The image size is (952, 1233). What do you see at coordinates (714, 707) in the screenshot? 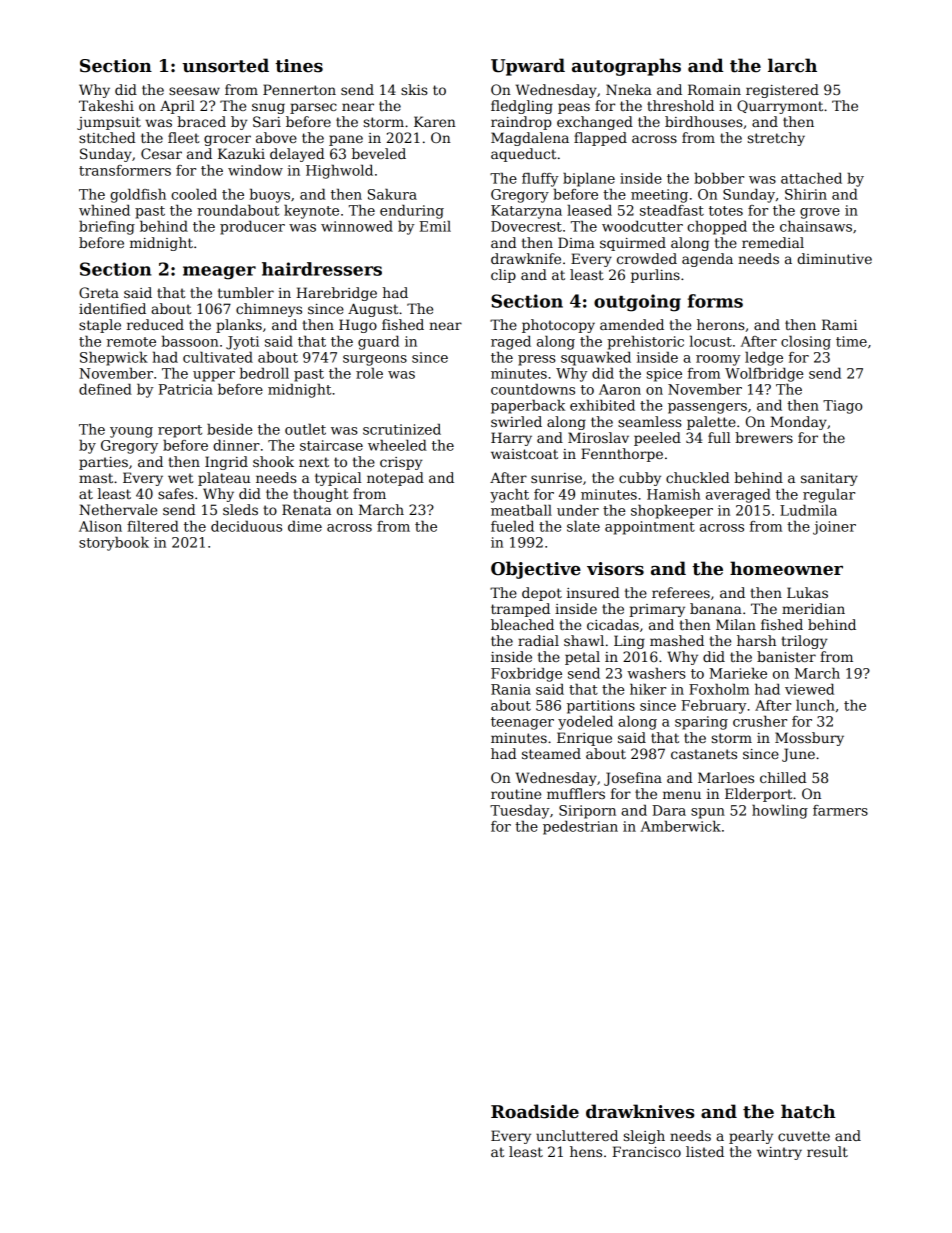
I see `February` at bounding box center [714, 707].
